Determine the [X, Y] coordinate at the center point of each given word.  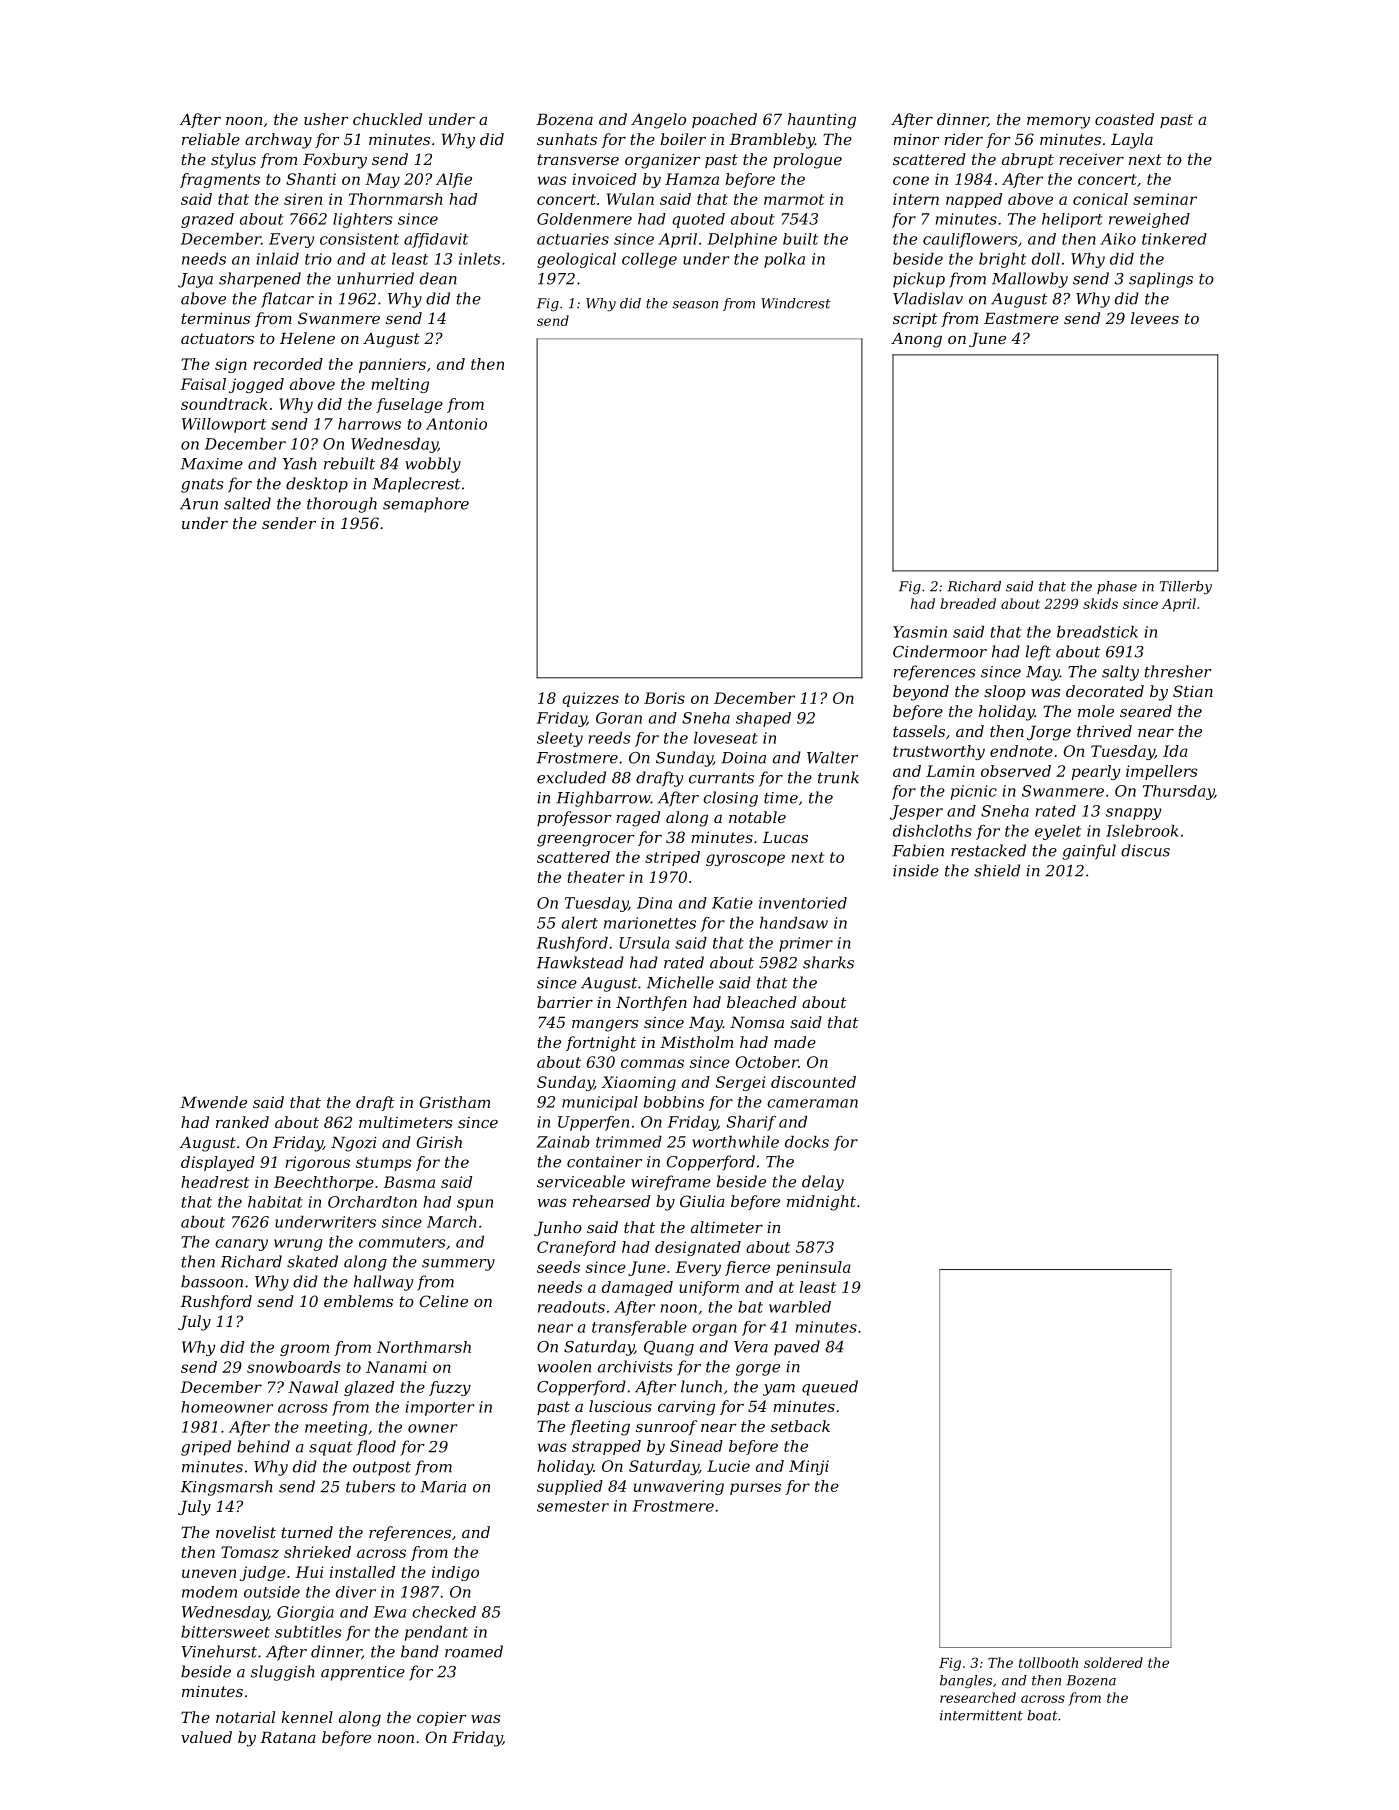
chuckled [387, 119]
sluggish [283, 1673]
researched [978, 1697]
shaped [763, 719]
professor [574, 818]
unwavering [679, 1487]
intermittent [981, 1715]
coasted [1124, 119]
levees [1155, 318]
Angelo [658, 121]
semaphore [426, 505]
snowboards [294, 1367]
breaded [968, 603]
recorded [288, 364]
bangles [966, 1681]
